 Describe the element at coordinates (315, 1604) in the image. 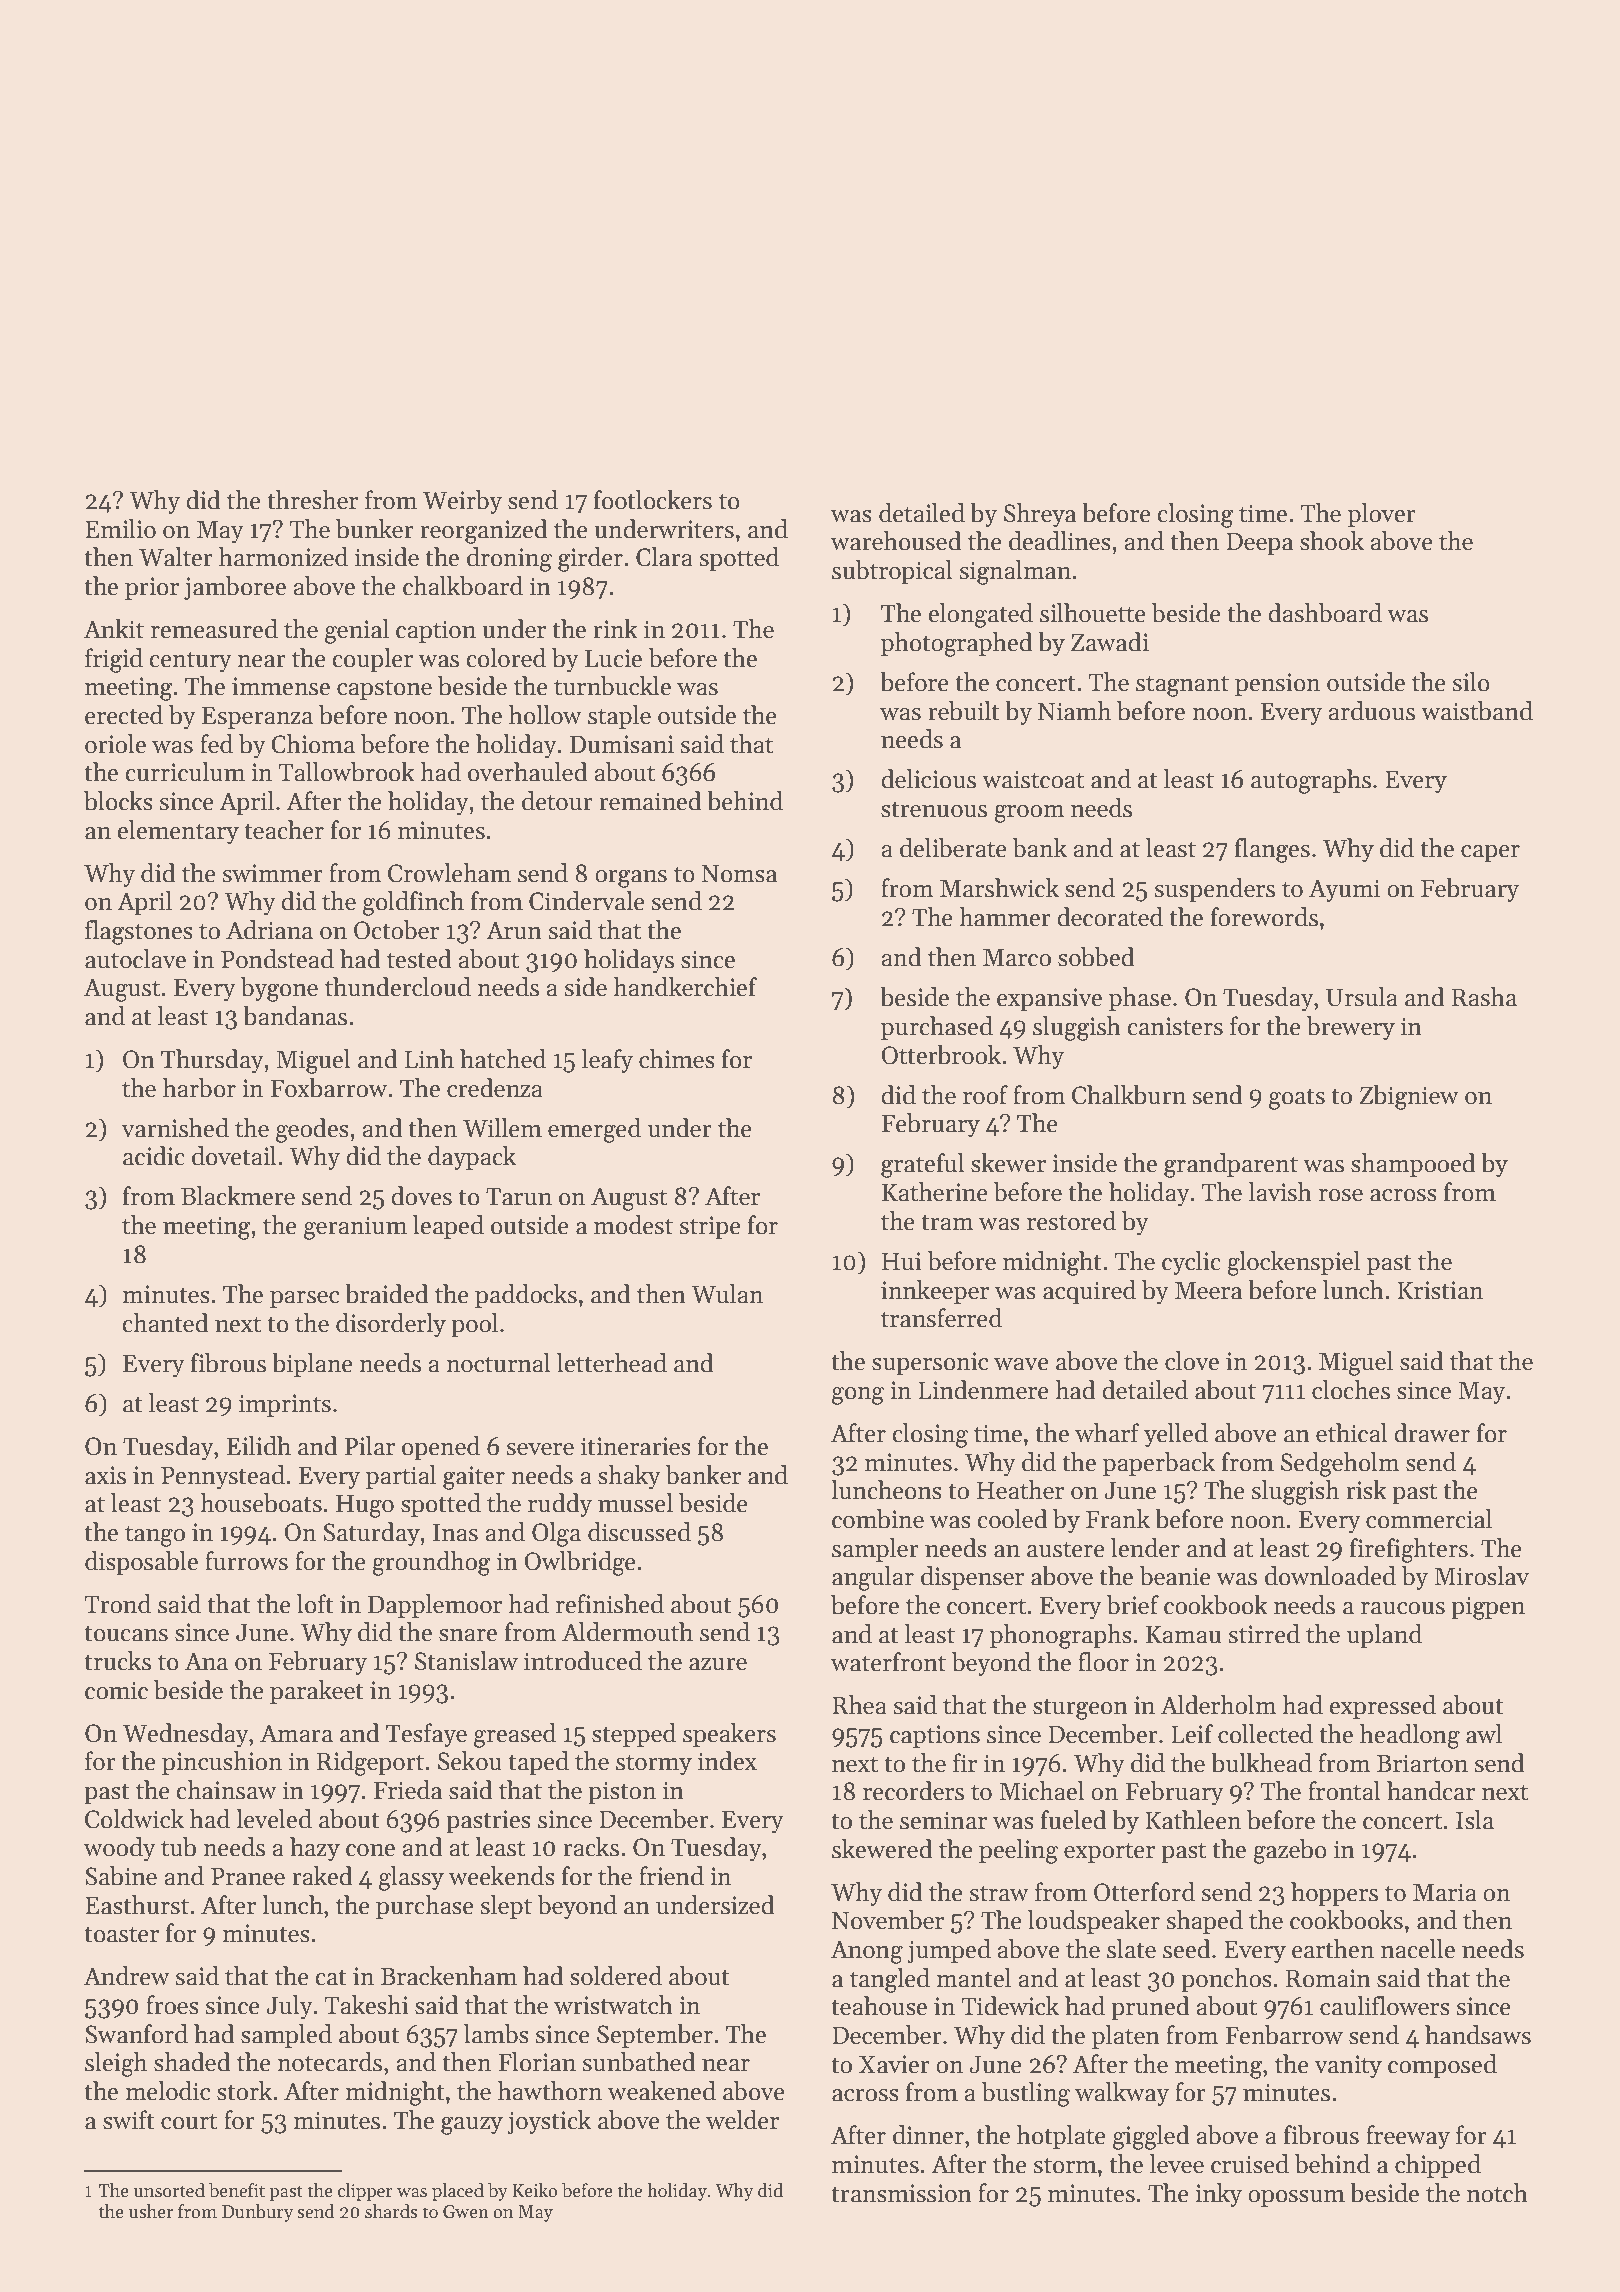

I see `loft` at that location.
